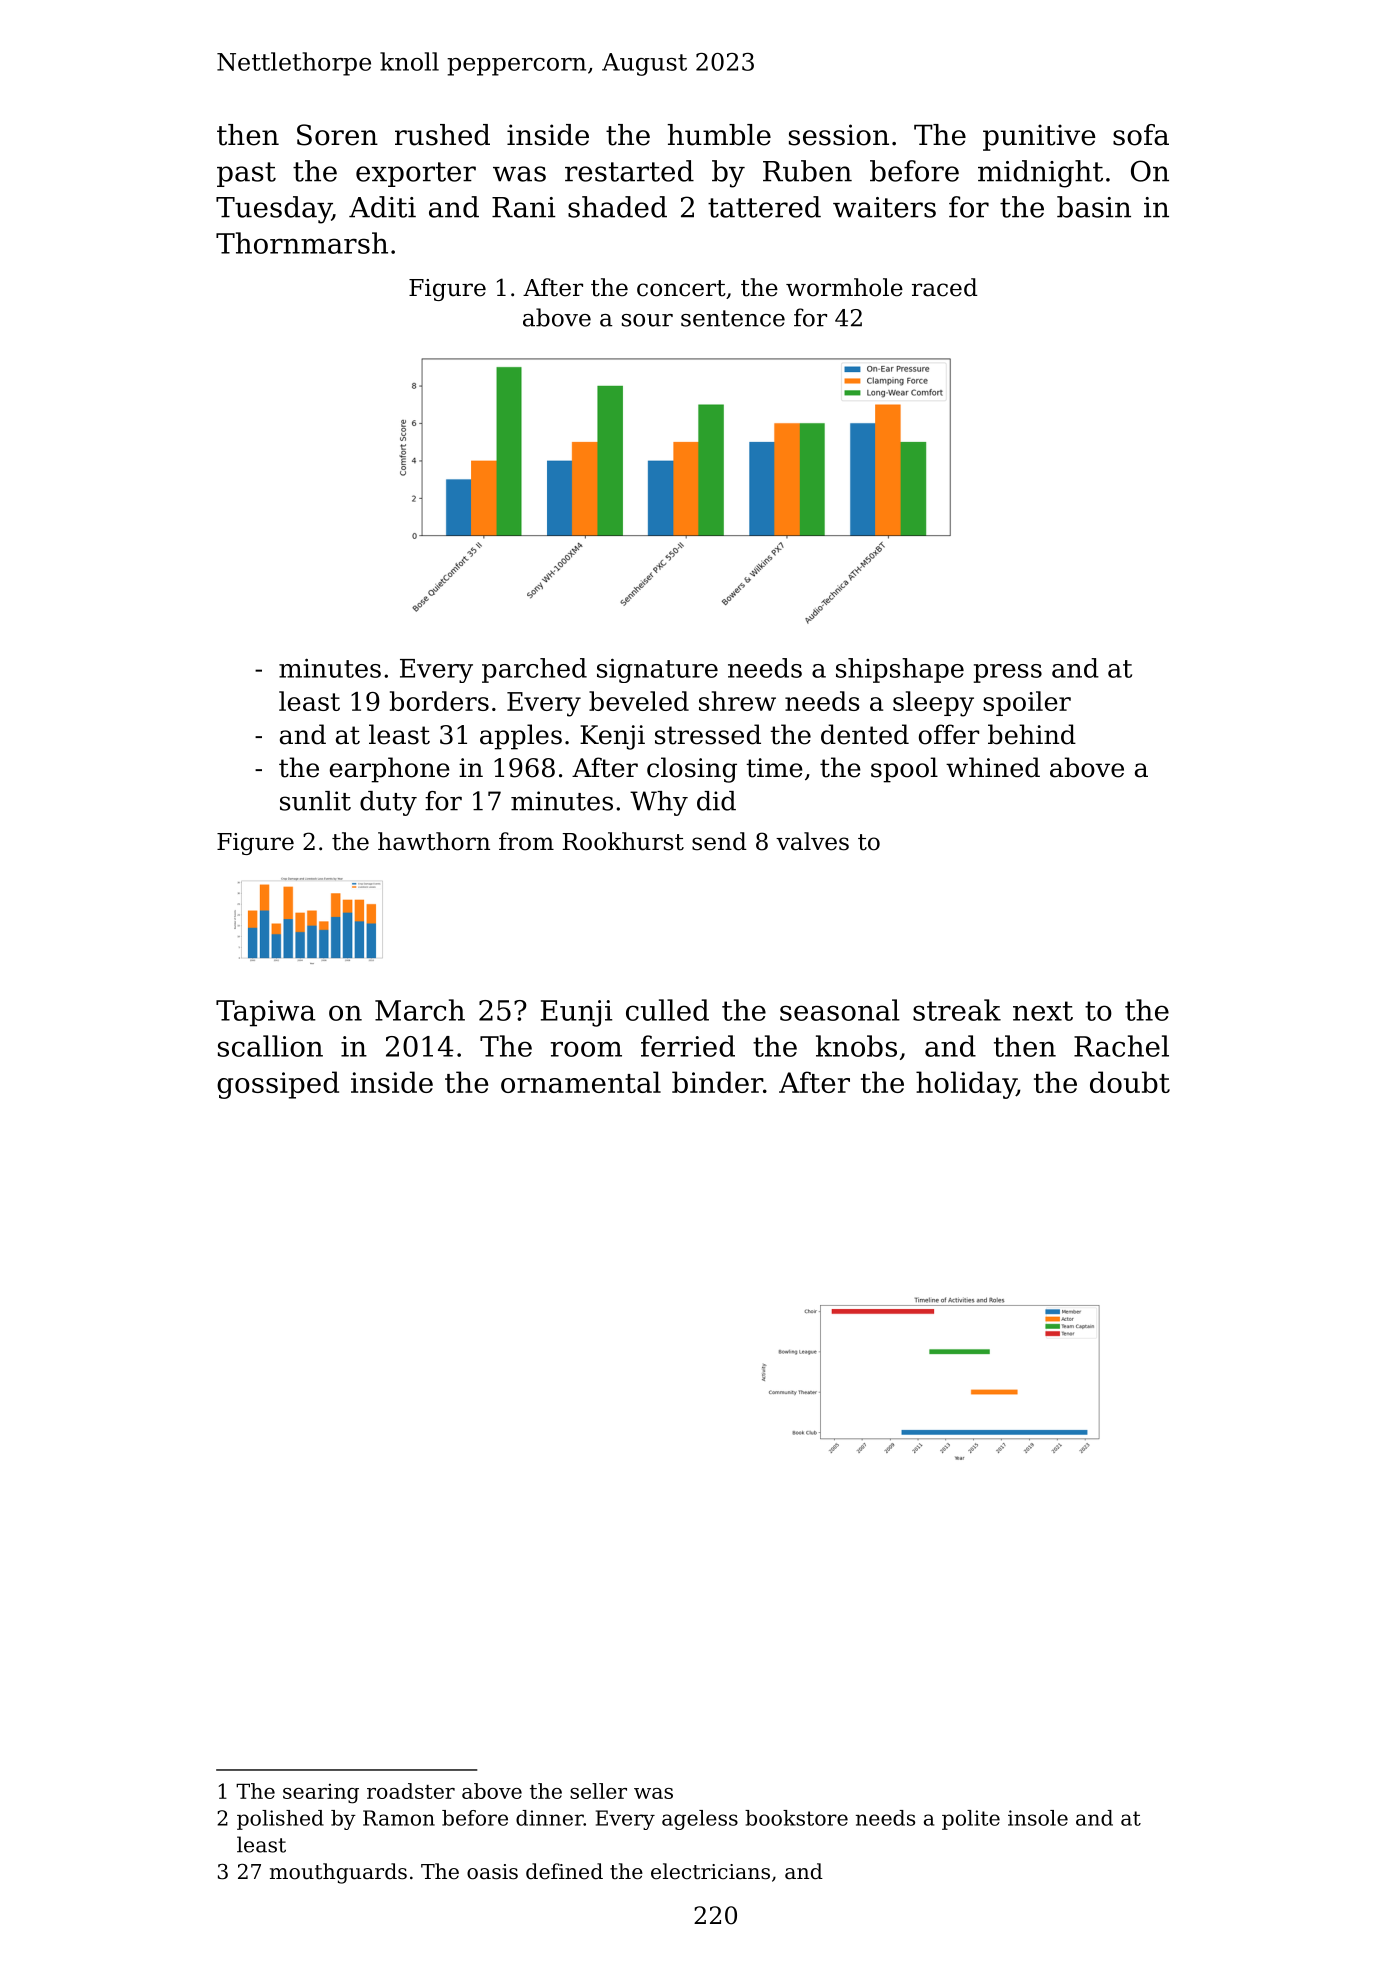  I want to click on session, so click(839, 135).
